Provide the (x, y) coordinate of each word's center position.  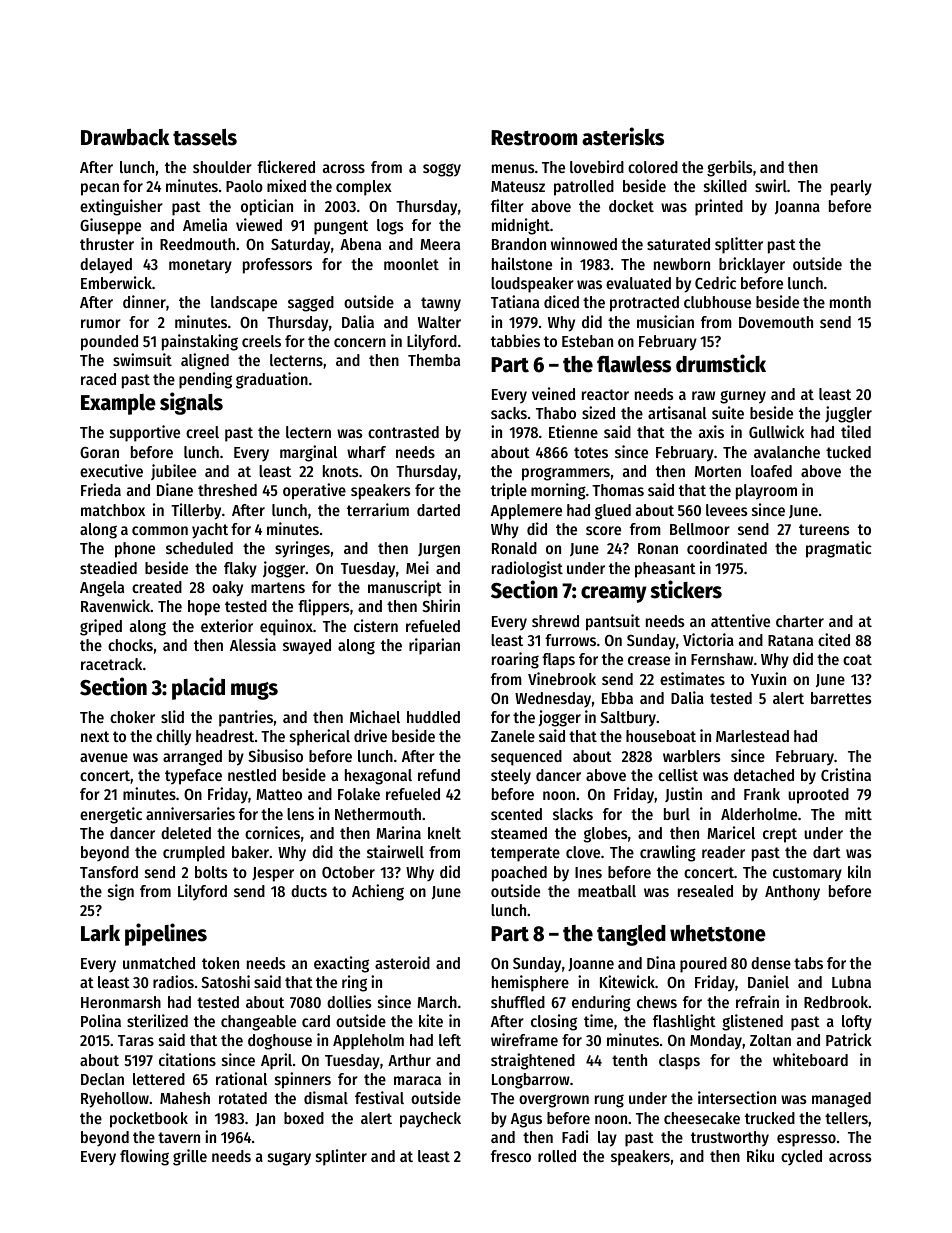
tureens (824, 529)
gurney (743, 397)
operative (314, 491)
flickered (286, 166)
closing (554, 1022)
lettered (159, 1079)
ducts (309, 891)
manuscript (405, 588)
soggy (442, 170)
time (598, 1020)
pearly (851, 188)
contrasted (403, 432)
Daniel (768, 981)
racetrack (111, 664)
